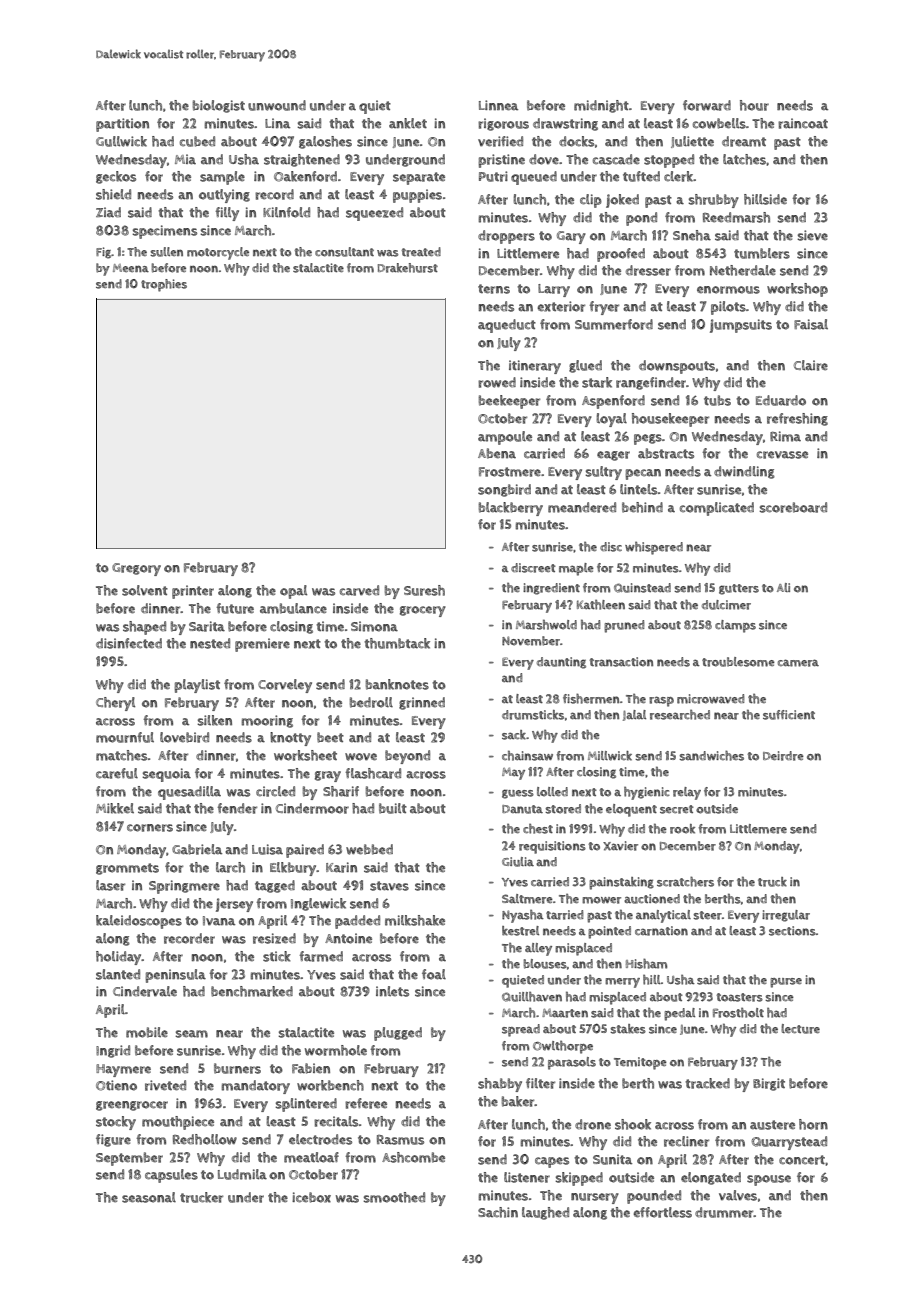 The width and height of the page is (924, 1308). What do you see at coordinates (497, 453) in the page?
I see `Abena` at bounding box center [497, 453].
